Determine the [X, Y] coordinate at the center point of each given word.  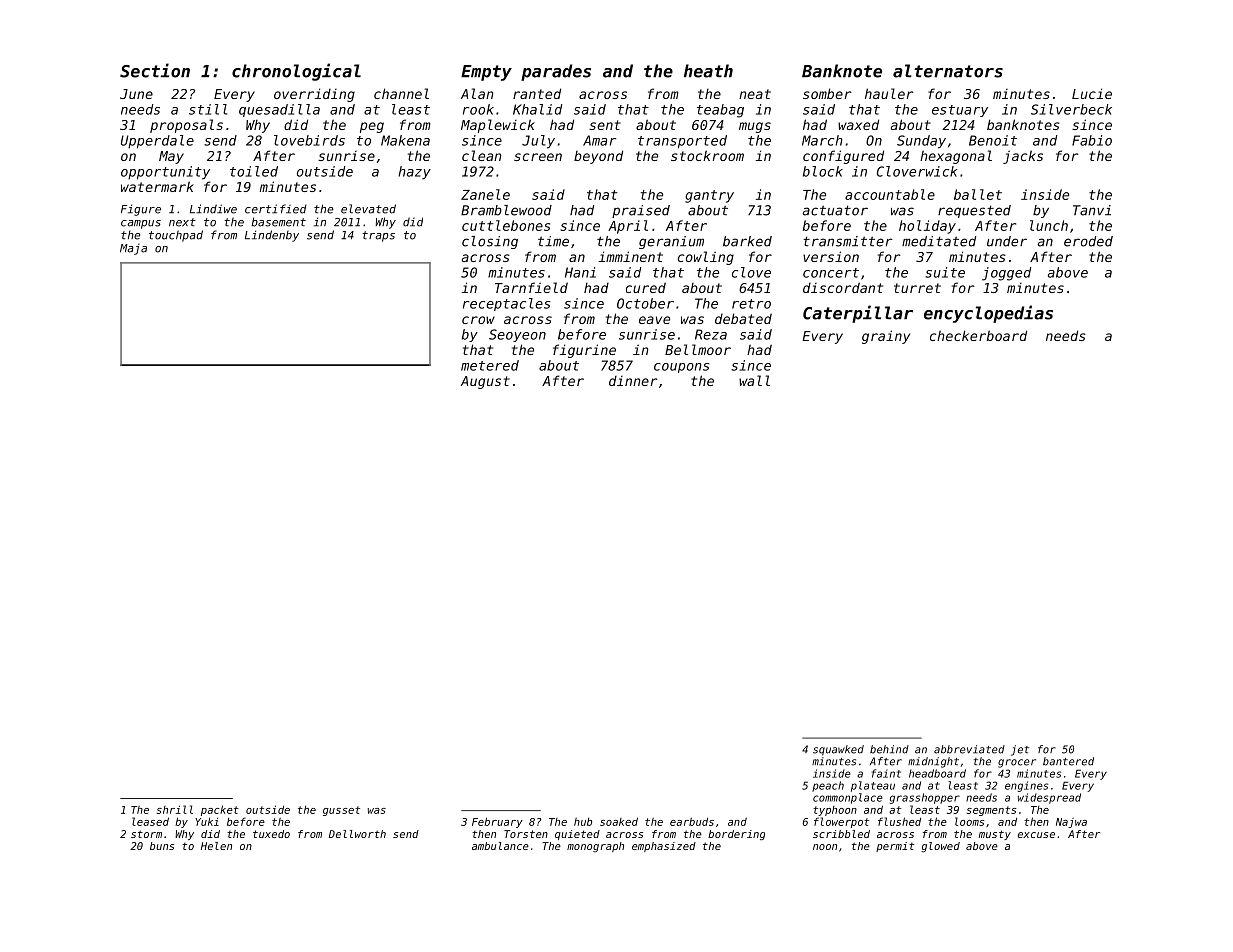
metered [490, 365]
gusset [341, 811]
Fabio [1092, 140]
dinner [633, 381]
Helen [216, 846]
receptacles [507, 304]
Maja [133, 249]
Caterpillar [858, 314]
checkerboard [978, 335]
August [485, 382]
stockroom [707, 155]
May [171, 157]
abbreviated [969, 749]
